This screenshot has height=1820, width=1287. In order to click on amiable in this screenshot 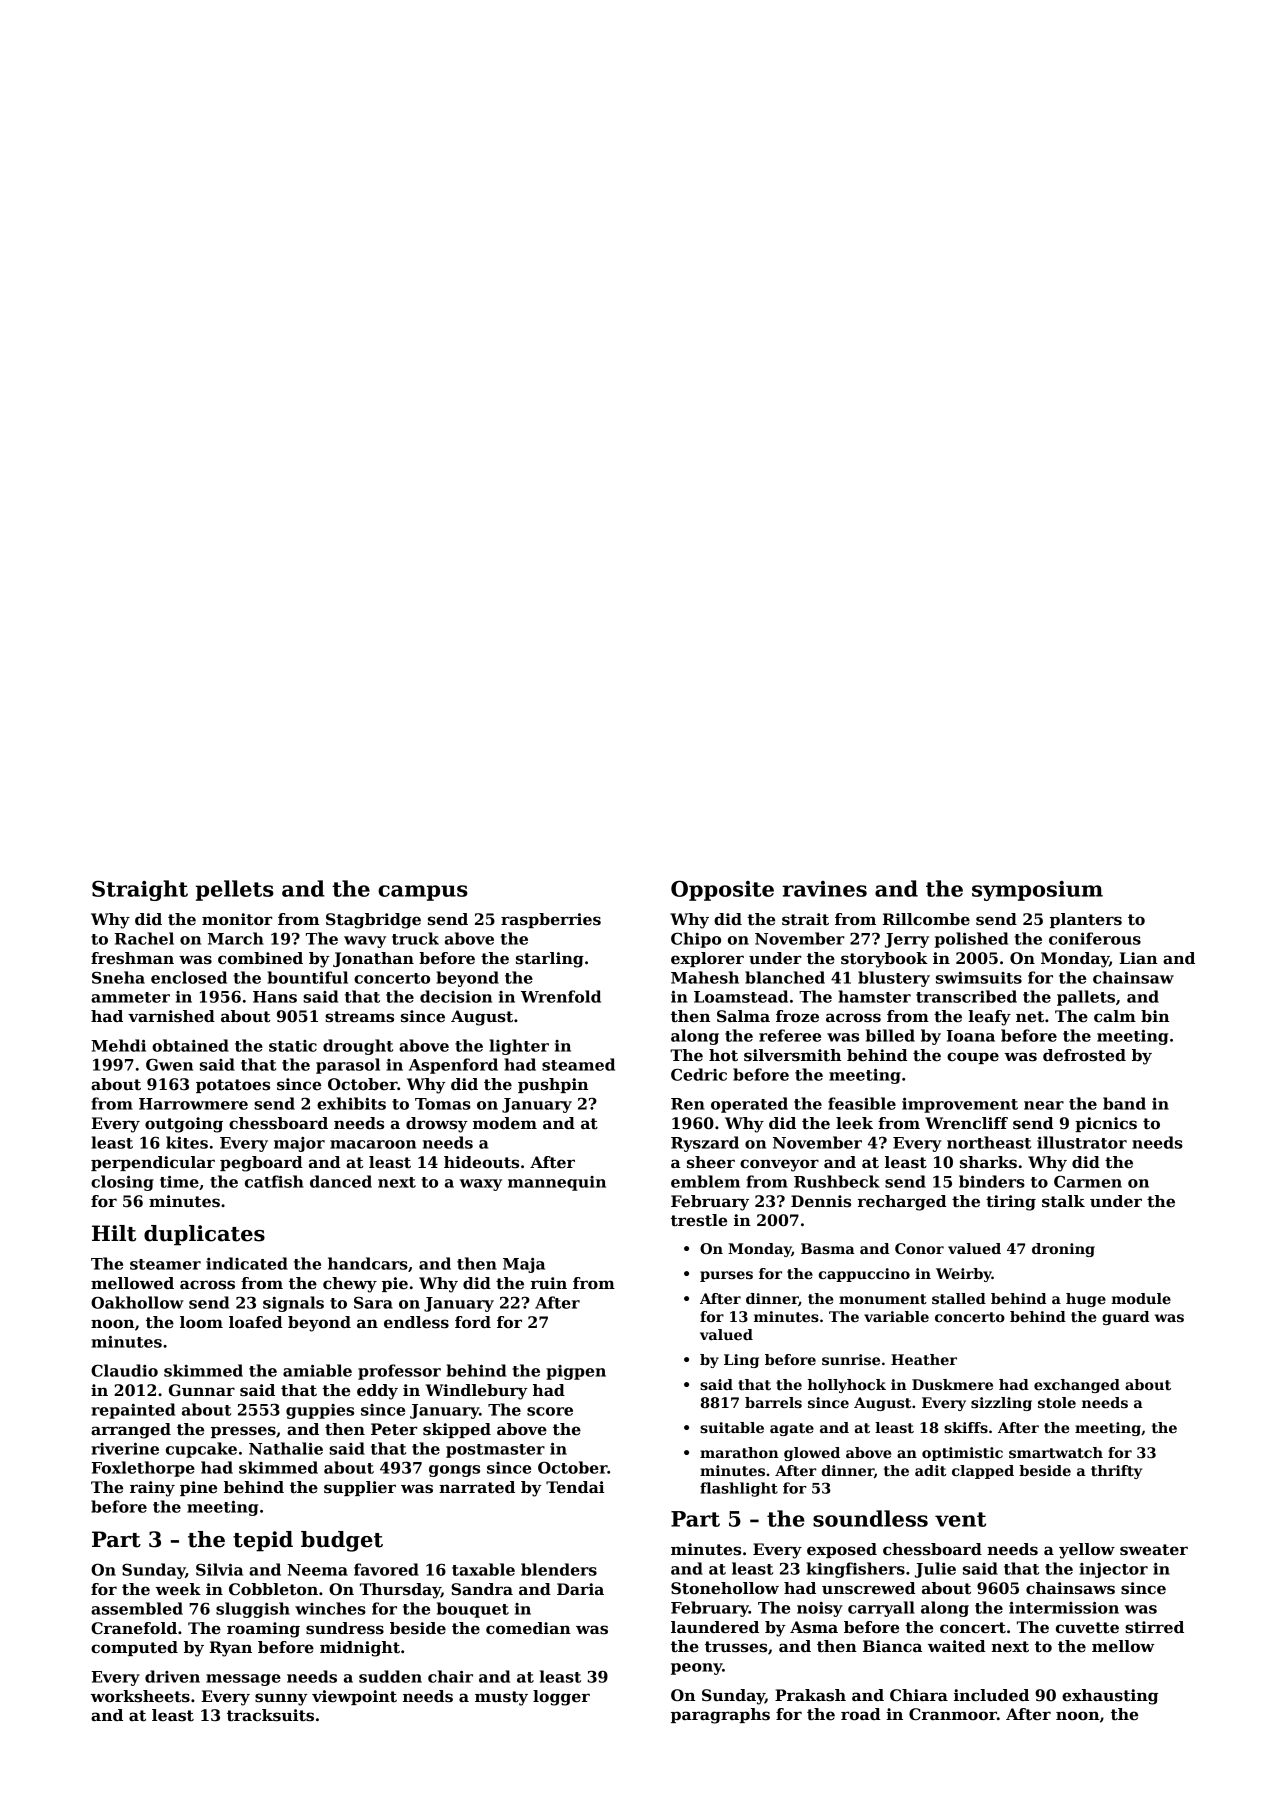, I will do `click(317, 1370)`.
